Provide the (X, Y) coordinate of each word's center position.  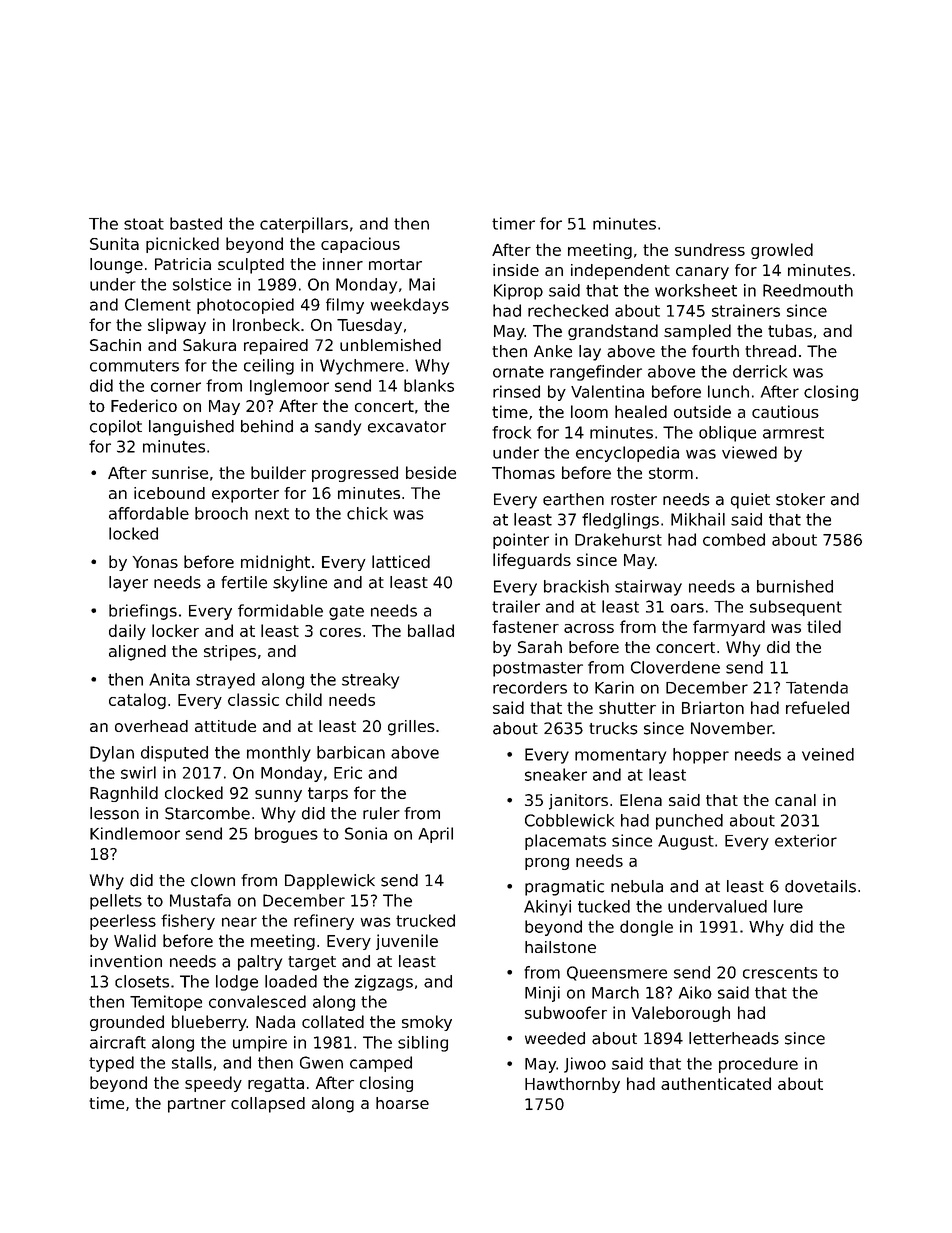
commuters (134, 366)
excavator (407, 427)
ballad (431, 630)
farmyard (729, 628)
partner (197, 1105)
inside (516, 270)
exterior (806, 840)
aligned (137, 653)
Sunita (114, 243)
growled (782, 251)
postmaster (538, 669)
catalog (137, 701)
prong (547, 864)
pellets (116, 902)
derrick (760, 371)
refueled (817, 707)
